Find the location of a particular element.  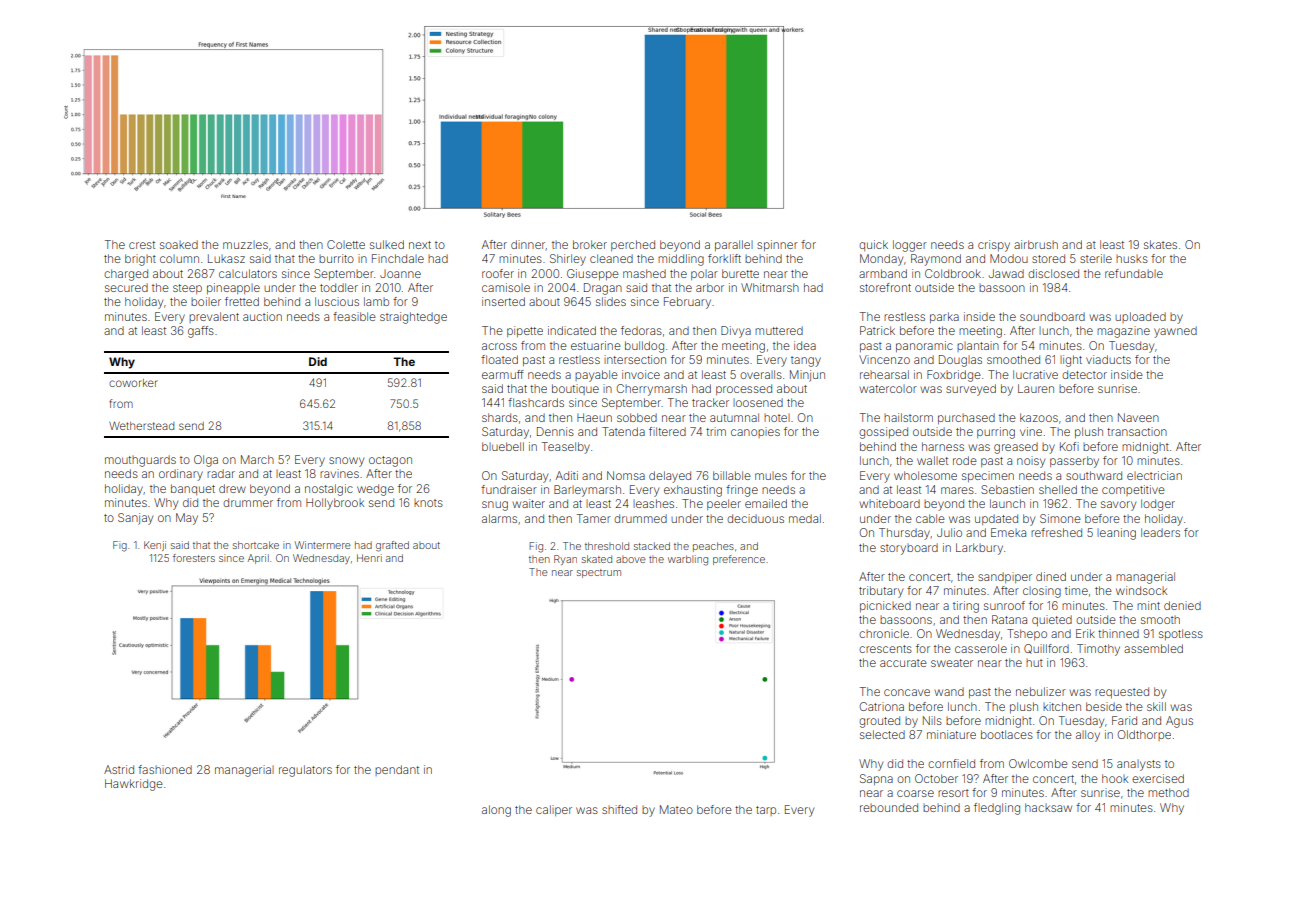

Simone is located at coordinates (1060, 518).
